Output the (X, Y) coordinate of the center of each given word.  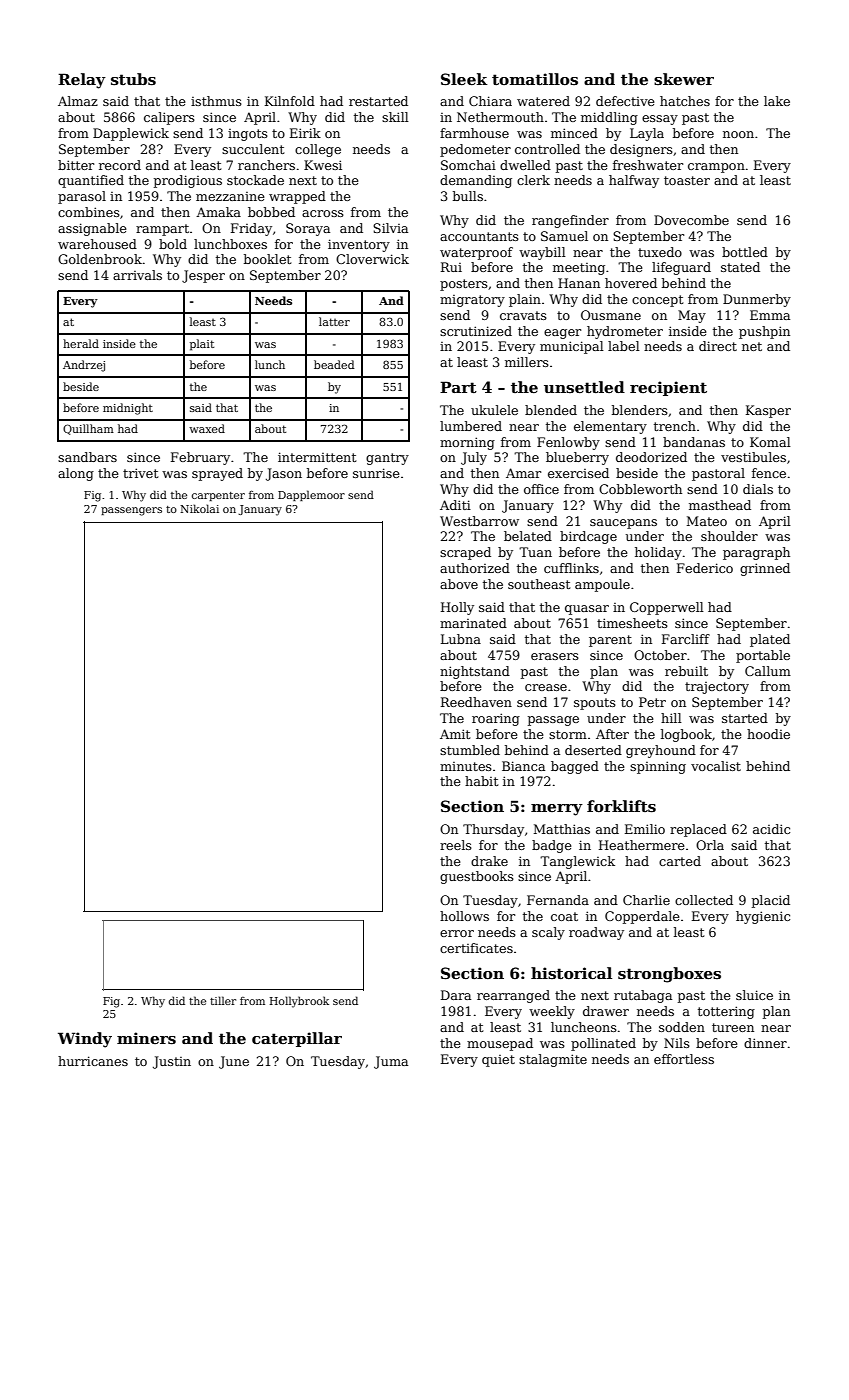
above (459, 584)
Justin (172, 1062)
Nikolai (199, 508)
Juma (391, 1062)
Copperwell (667, 608)
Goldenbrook (100, 259)
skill (395, 117)
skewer (684, 79)
